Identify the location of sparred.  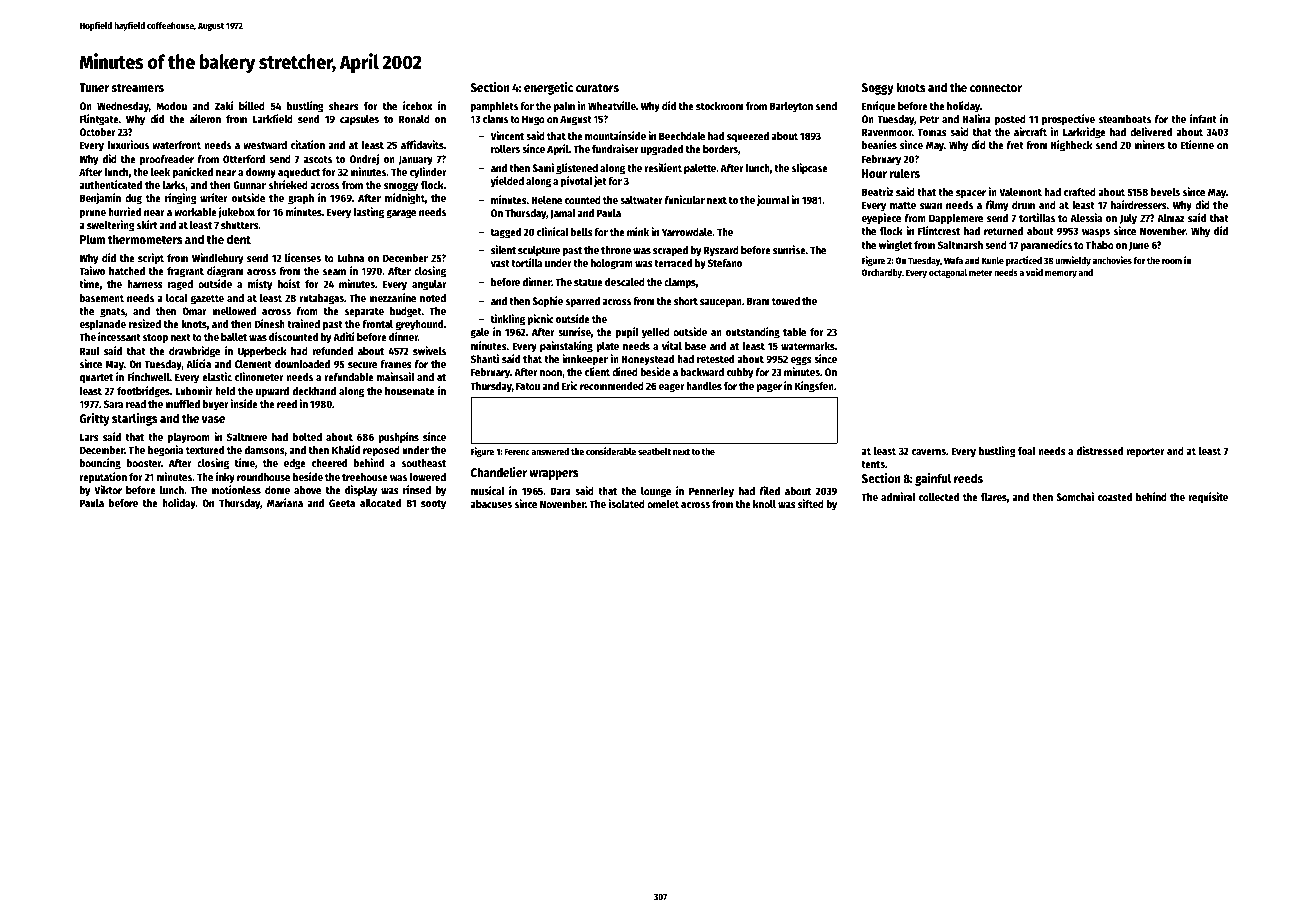
(583, 302).
